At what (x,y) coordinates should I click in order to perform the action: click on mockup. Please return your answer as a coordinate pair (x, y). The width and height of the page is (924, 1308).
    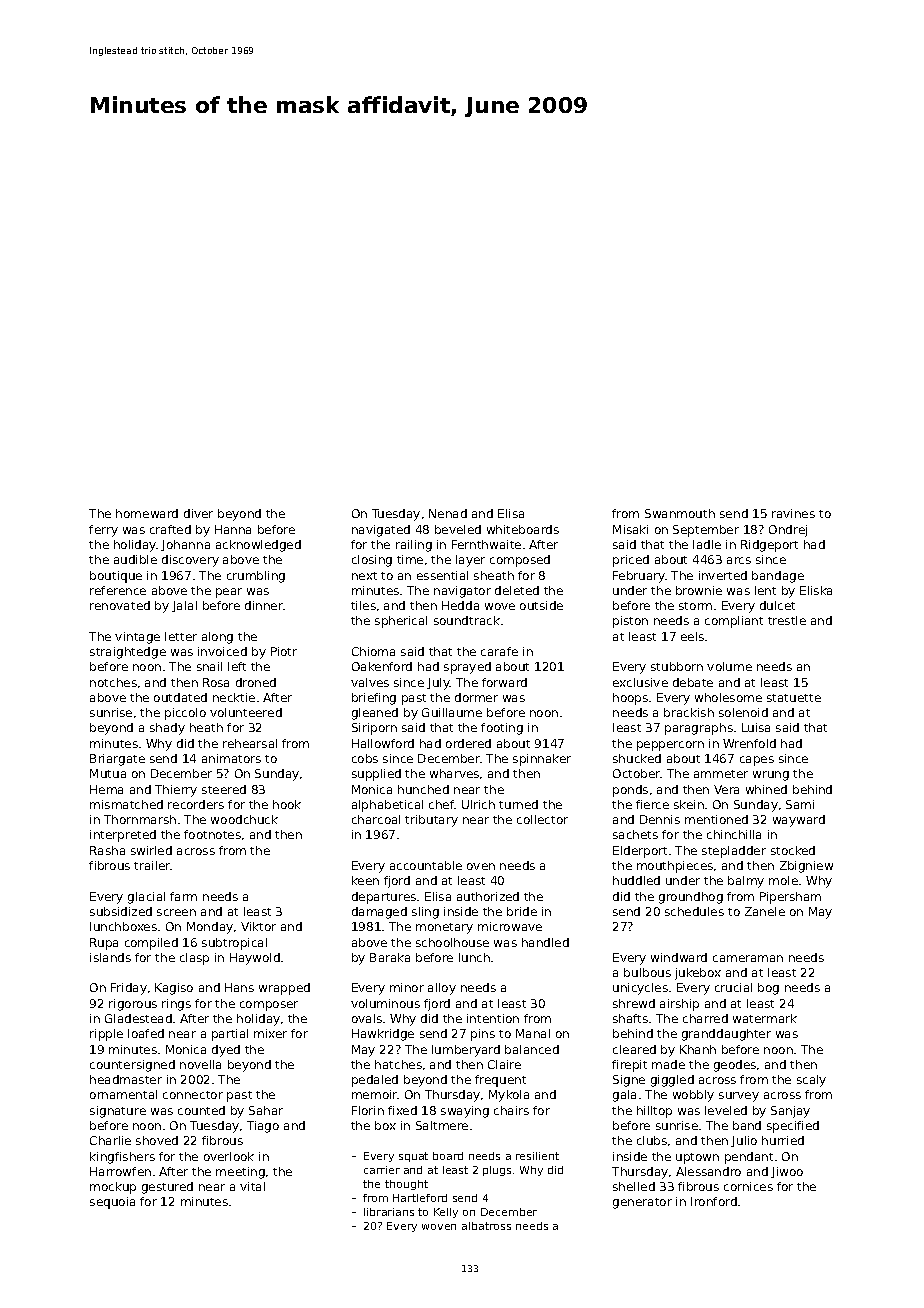
    Looking at the image, I should click on (113, 1188).
